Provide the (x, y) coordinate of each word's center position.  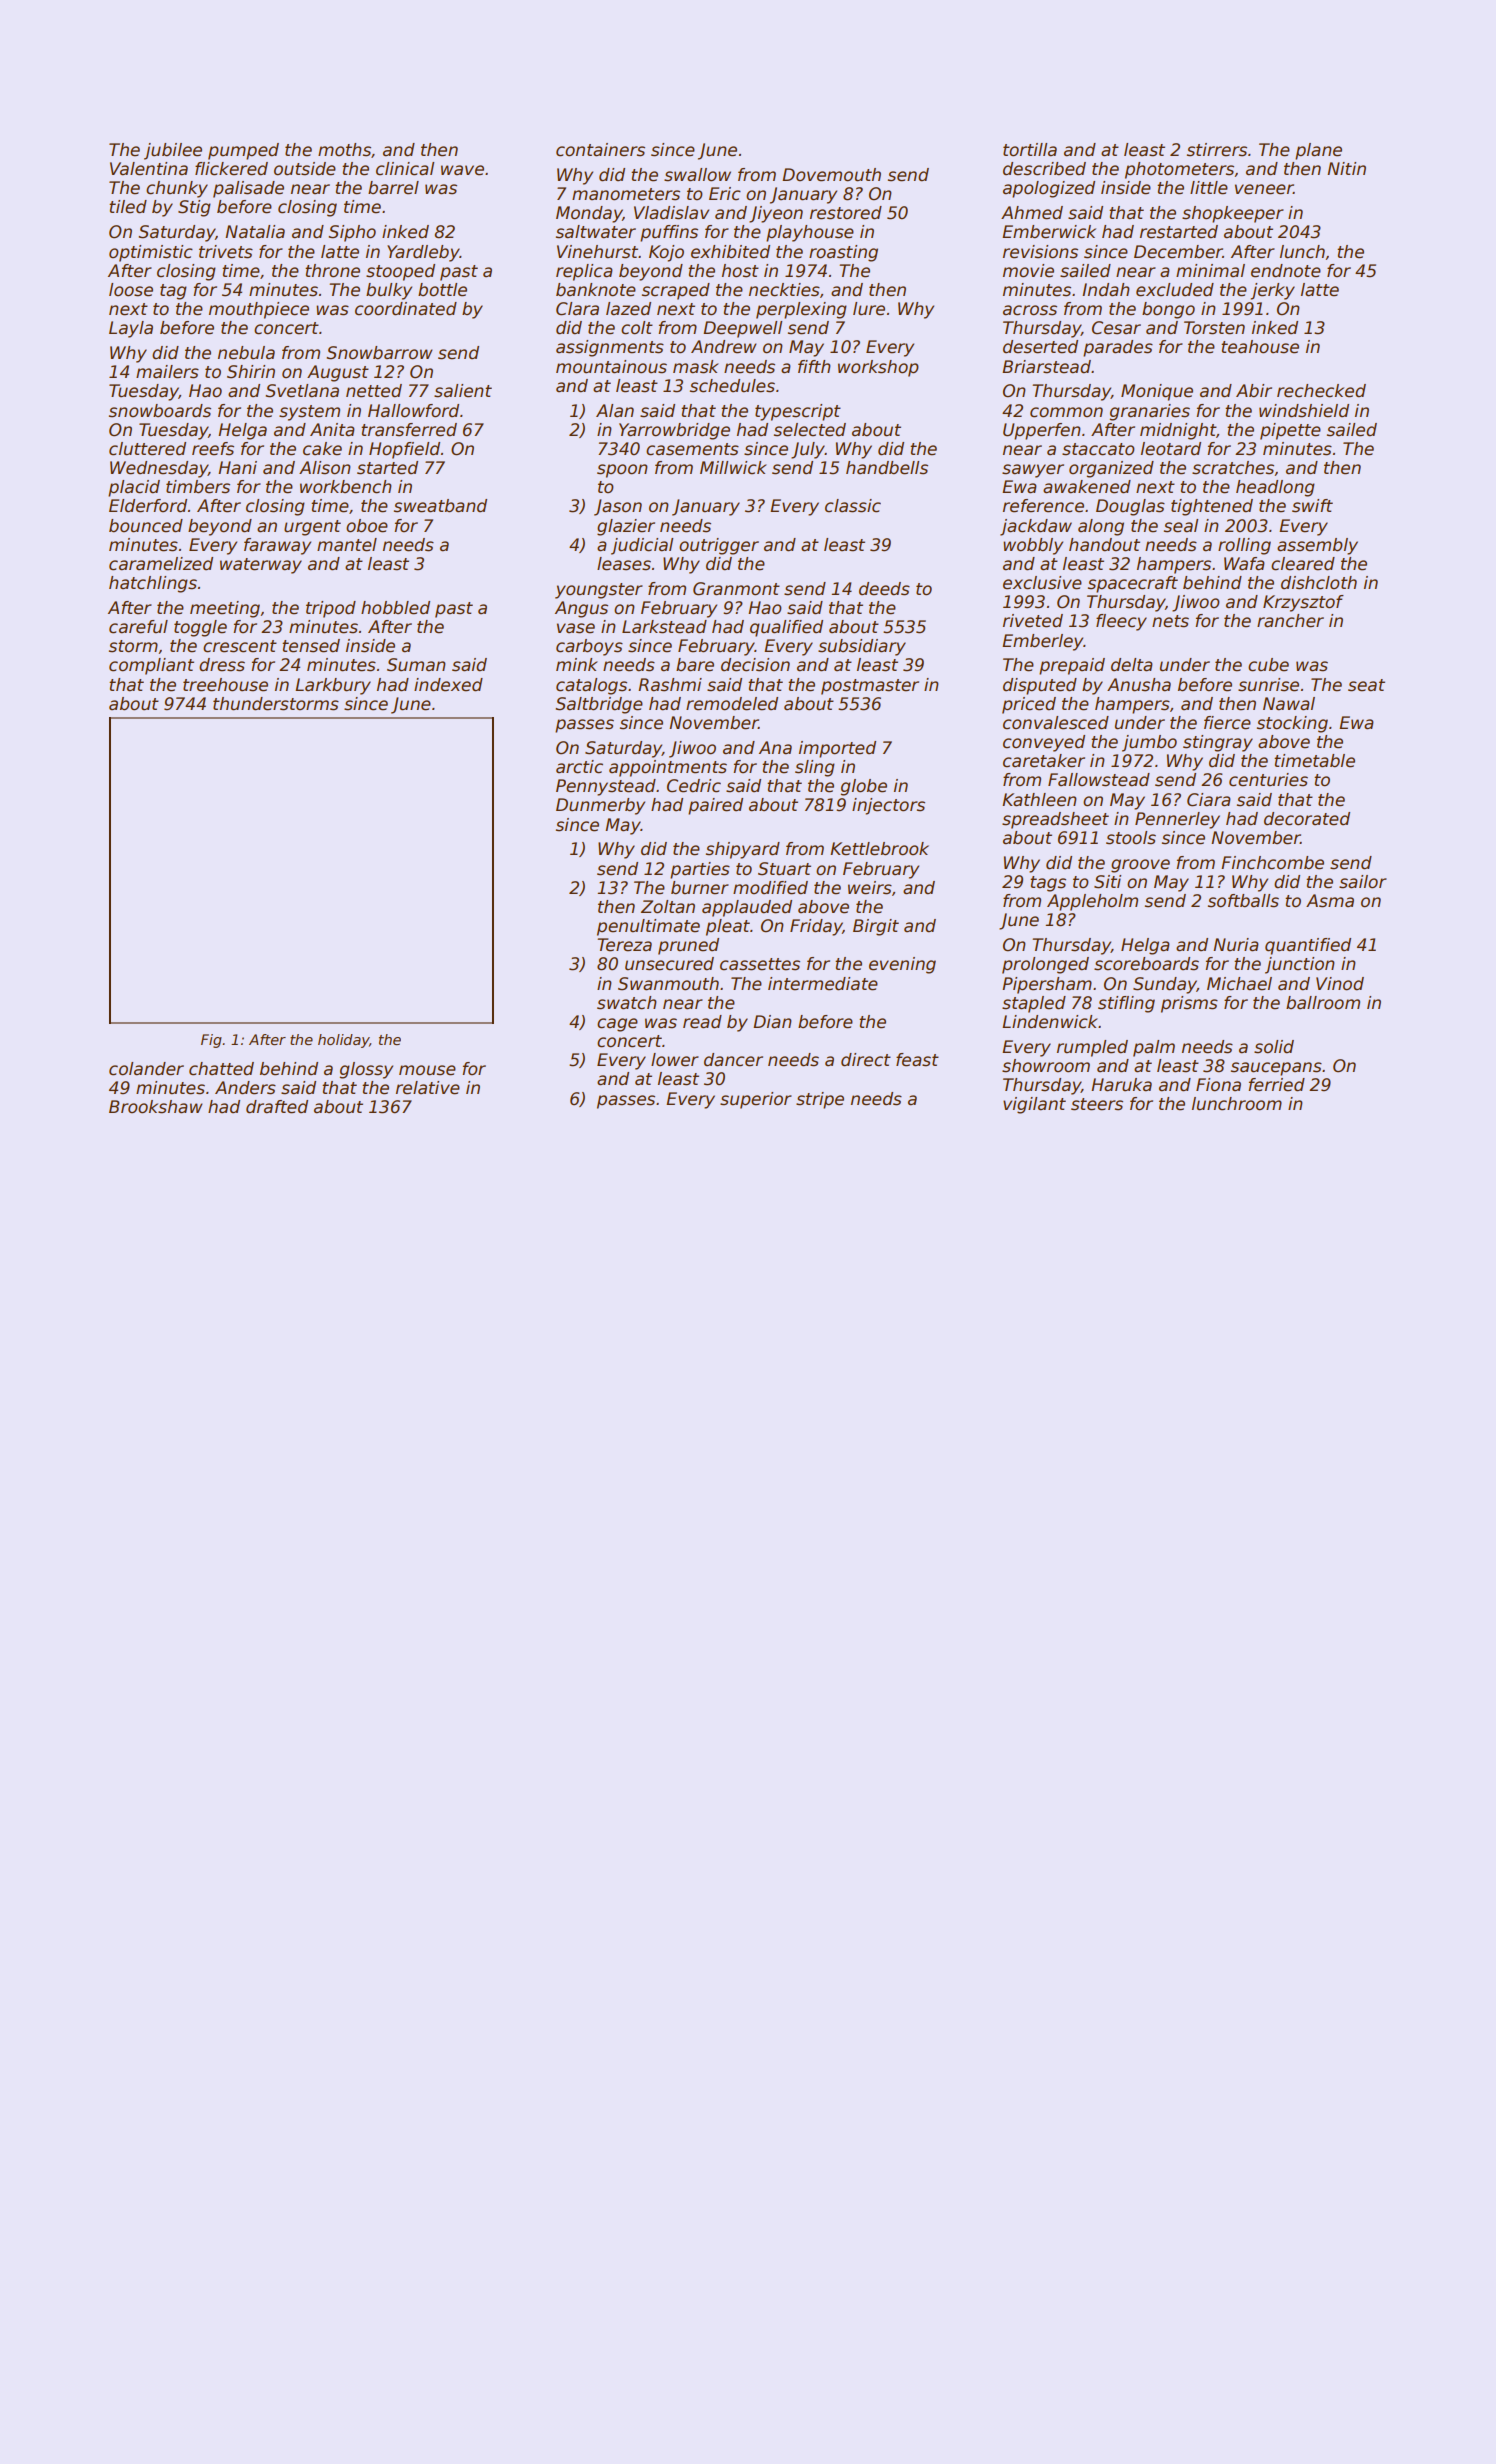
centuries (1268, 780)
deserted (1040, 347)
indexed (448, 685)
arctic (579, 767)
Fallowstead (1099, 780)
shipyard (743, 850)
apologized (1049, 189)
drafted (277, 1107)
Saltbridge (599, 705)
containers (600, 150)
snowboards (160, 411)
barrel (393, 188)
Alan (615, 410)
